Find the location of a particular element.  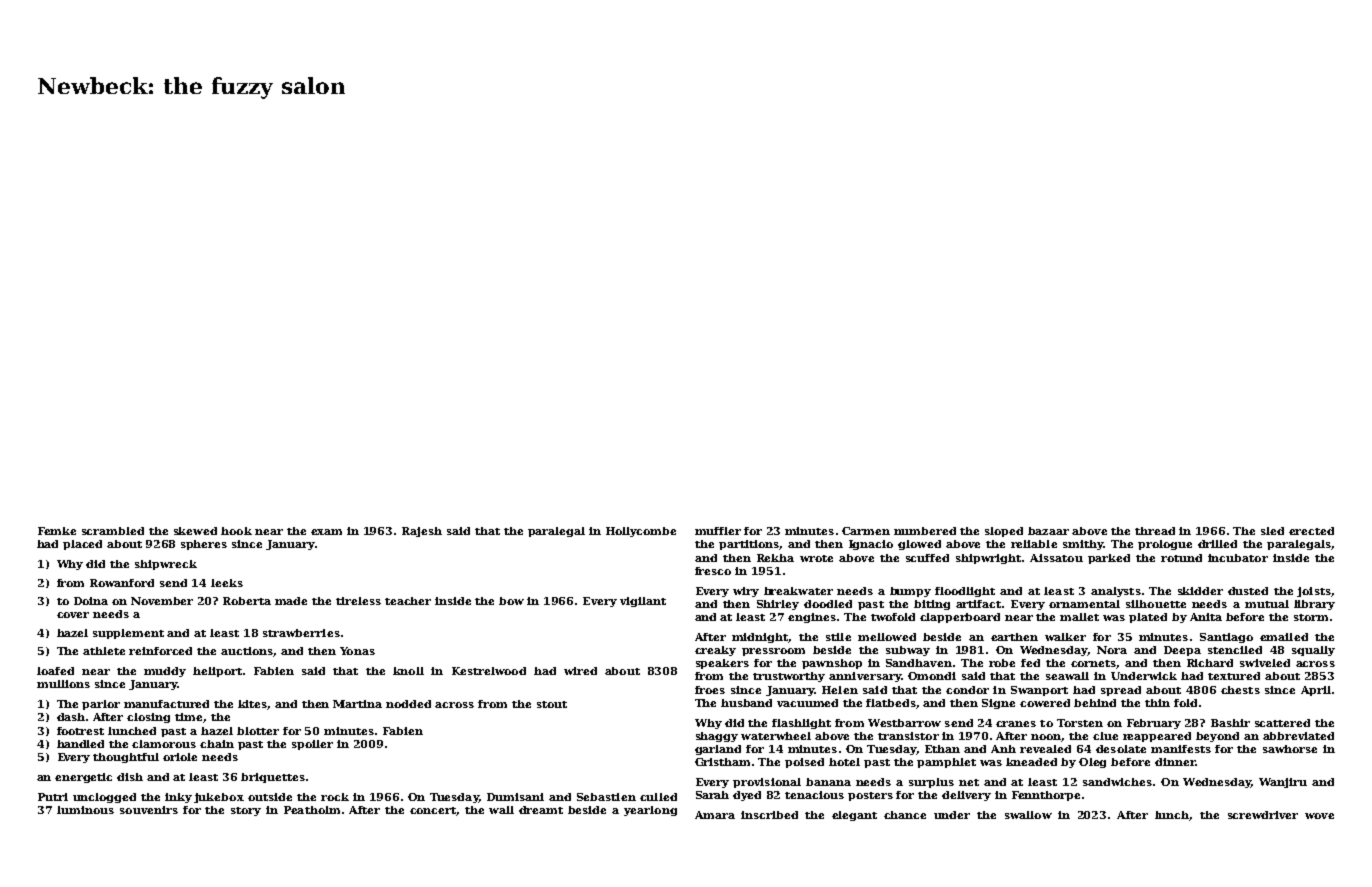

souvenirs is located at coordinates (149, 810).
